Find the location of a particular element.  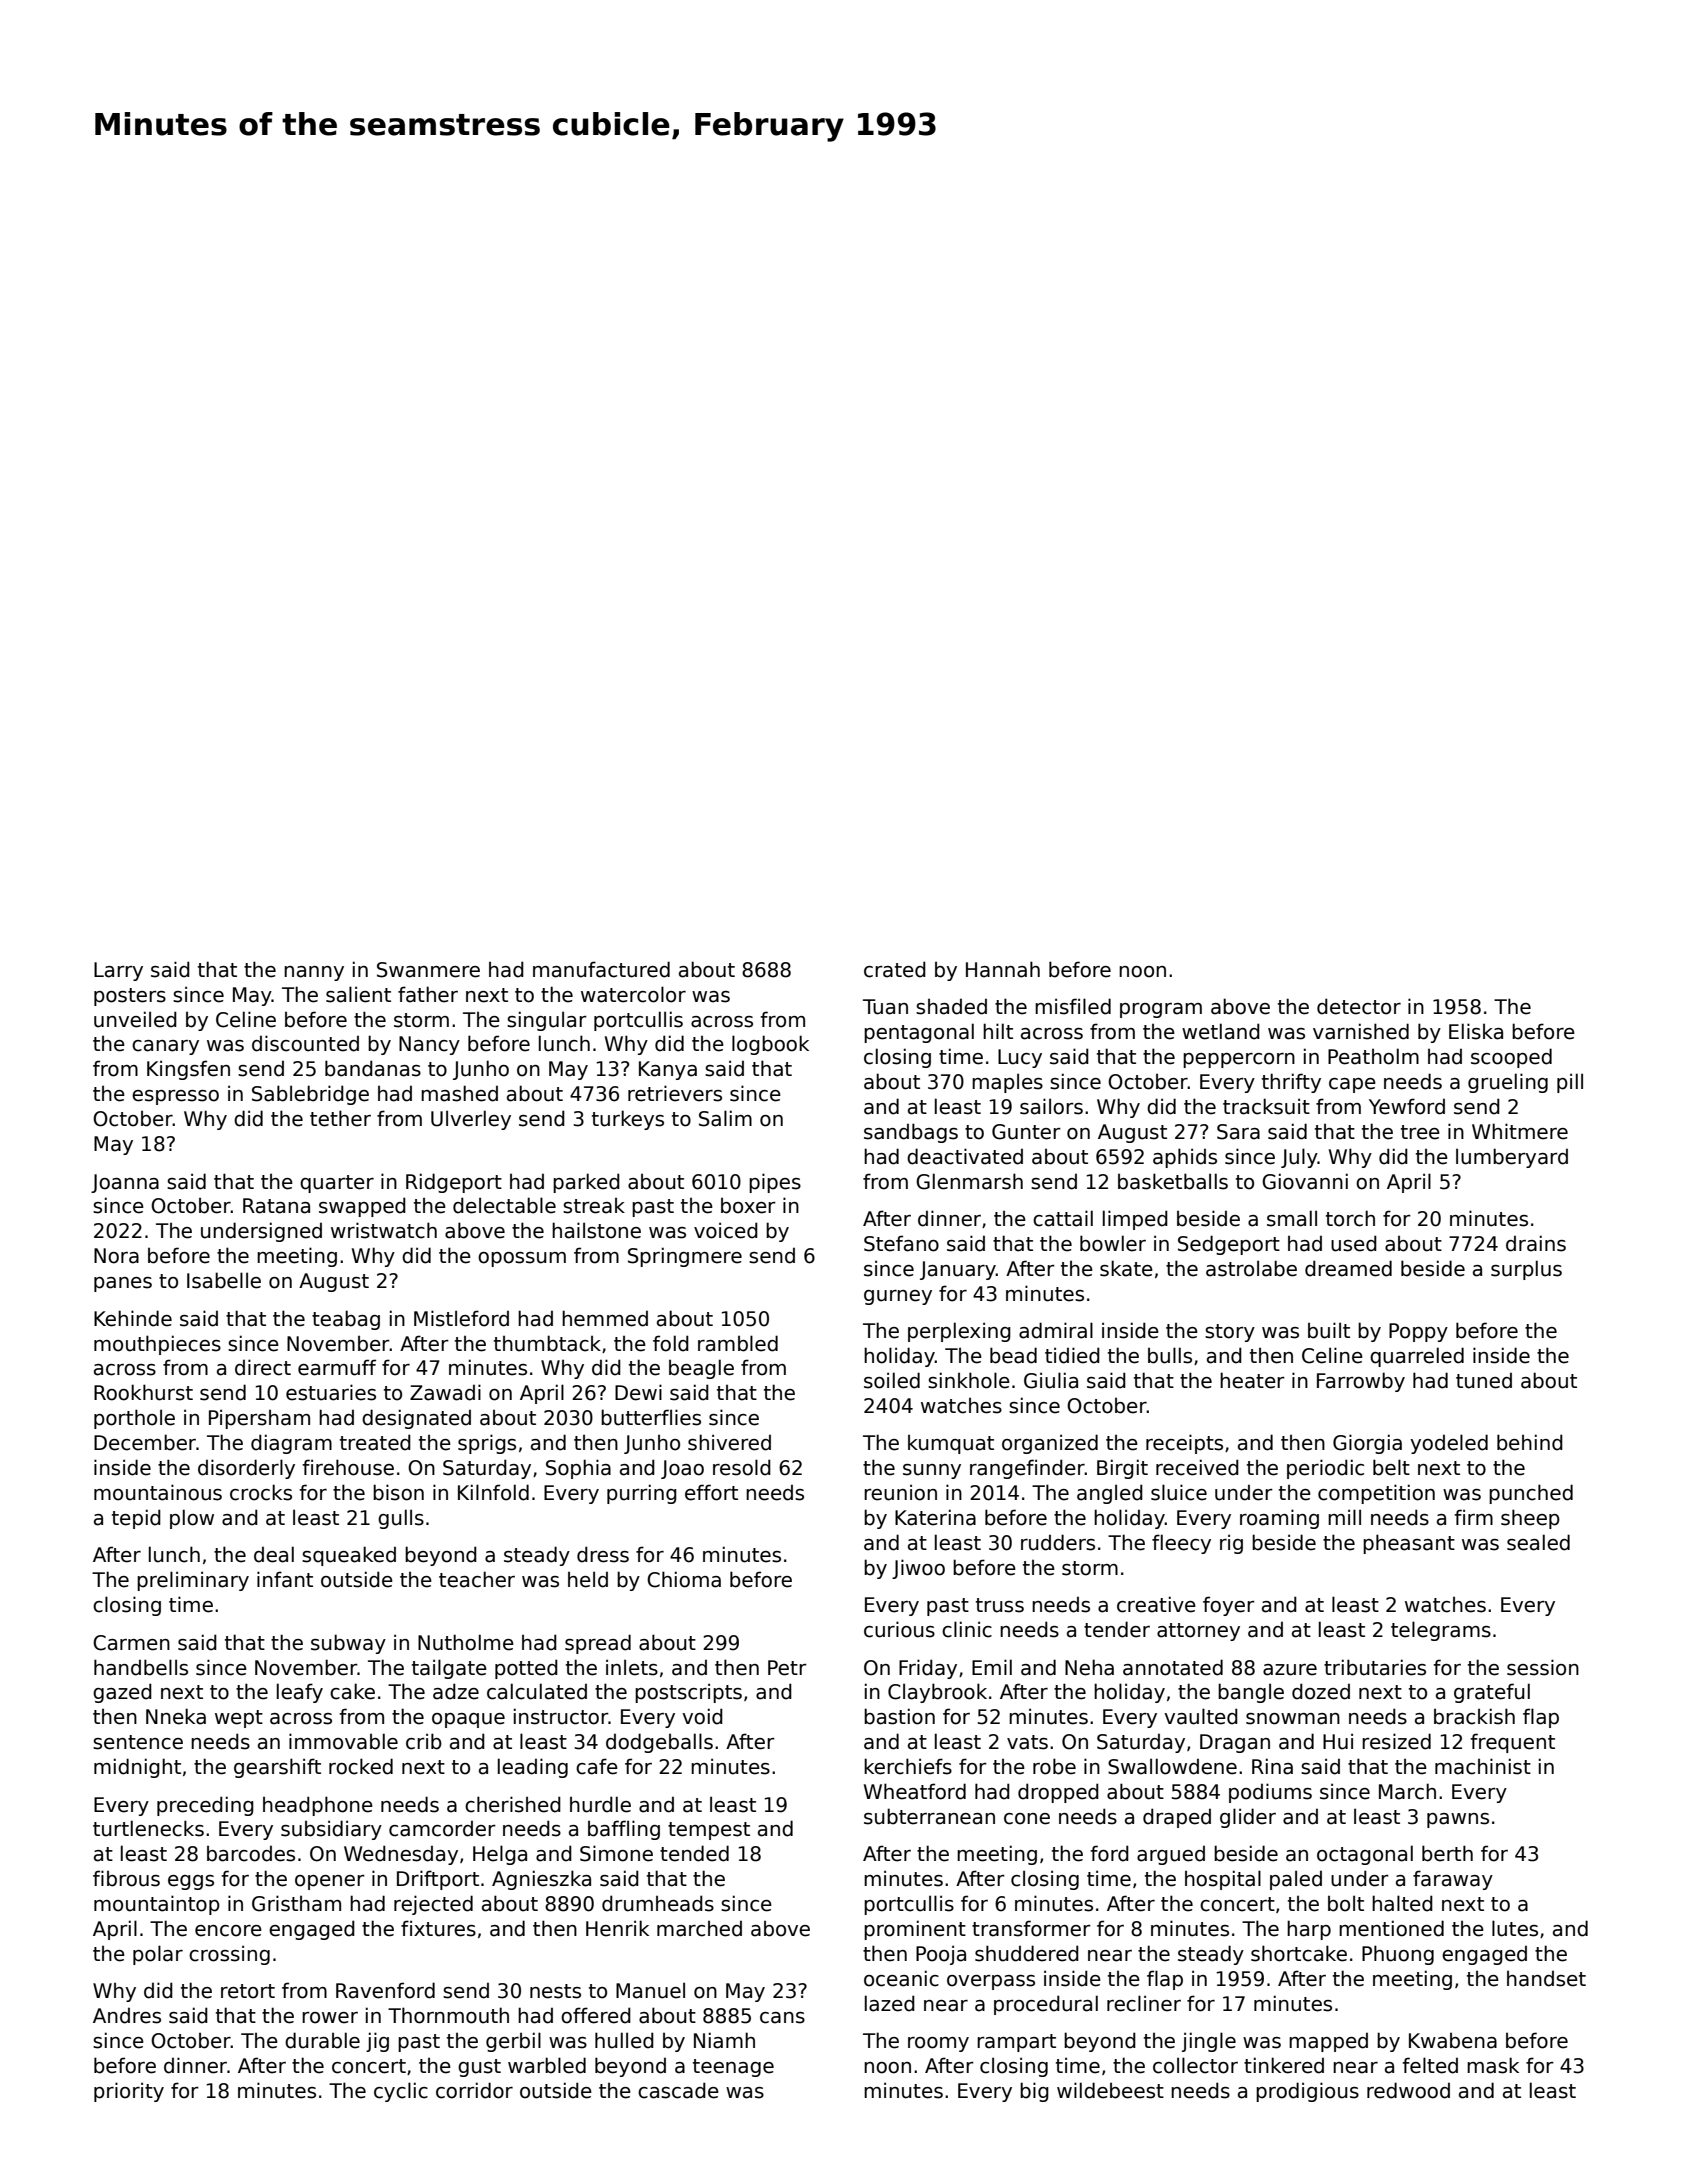

preceding is located at coordinates (205, 1806).
